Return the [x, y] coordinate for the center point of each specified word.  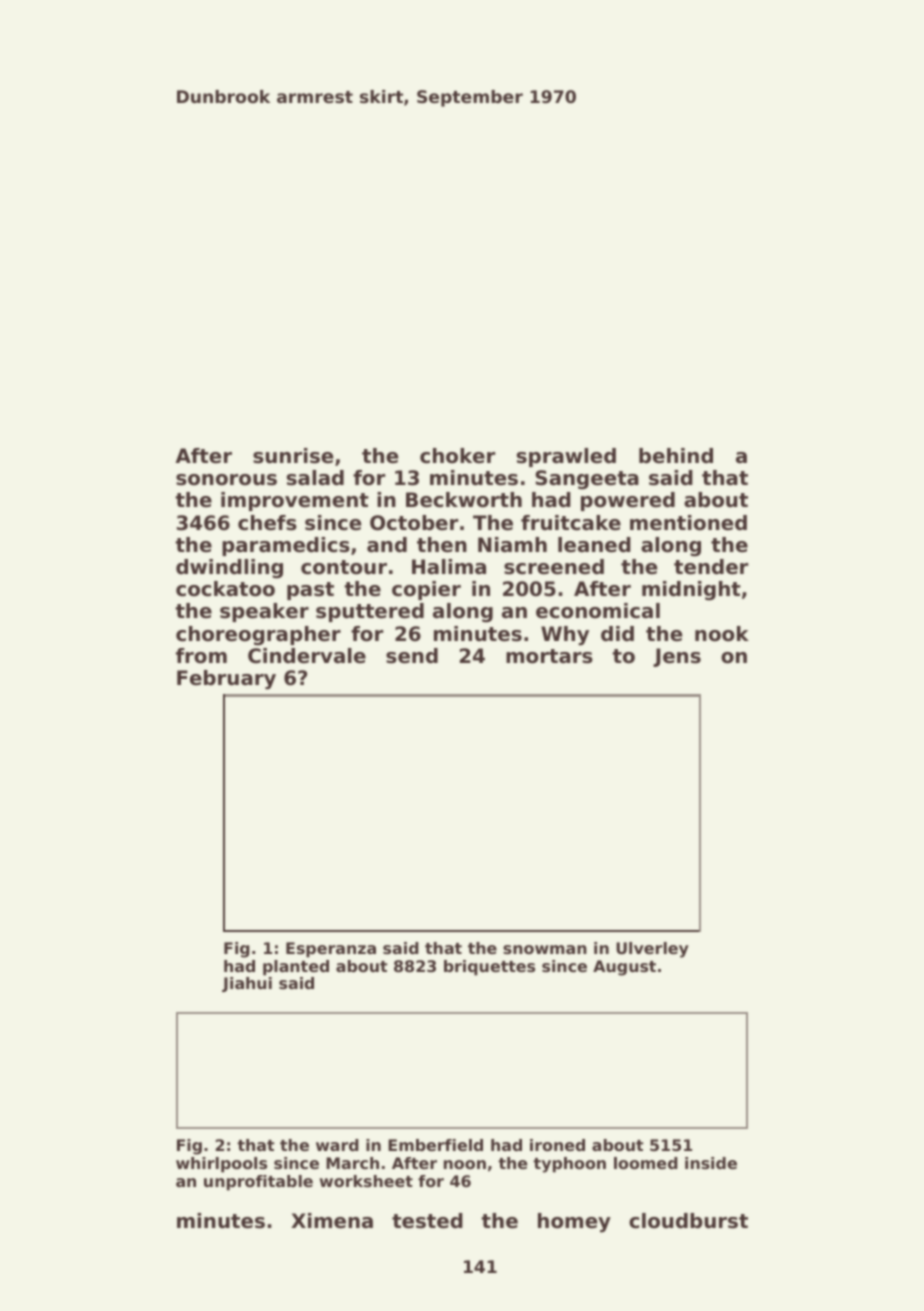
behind [676, 456]
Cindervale [307, 656]
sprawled [566, 457]
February [226, 680]
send [412, 656]
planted [296, 968]
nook [722, 634]
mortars [549, 656]
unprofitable [258, 1183]
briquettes [489, 968]
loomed [646, 1163]
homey [574, 1223]
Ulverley [652, 950]
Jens [677, 657]
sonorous [226, 480]
